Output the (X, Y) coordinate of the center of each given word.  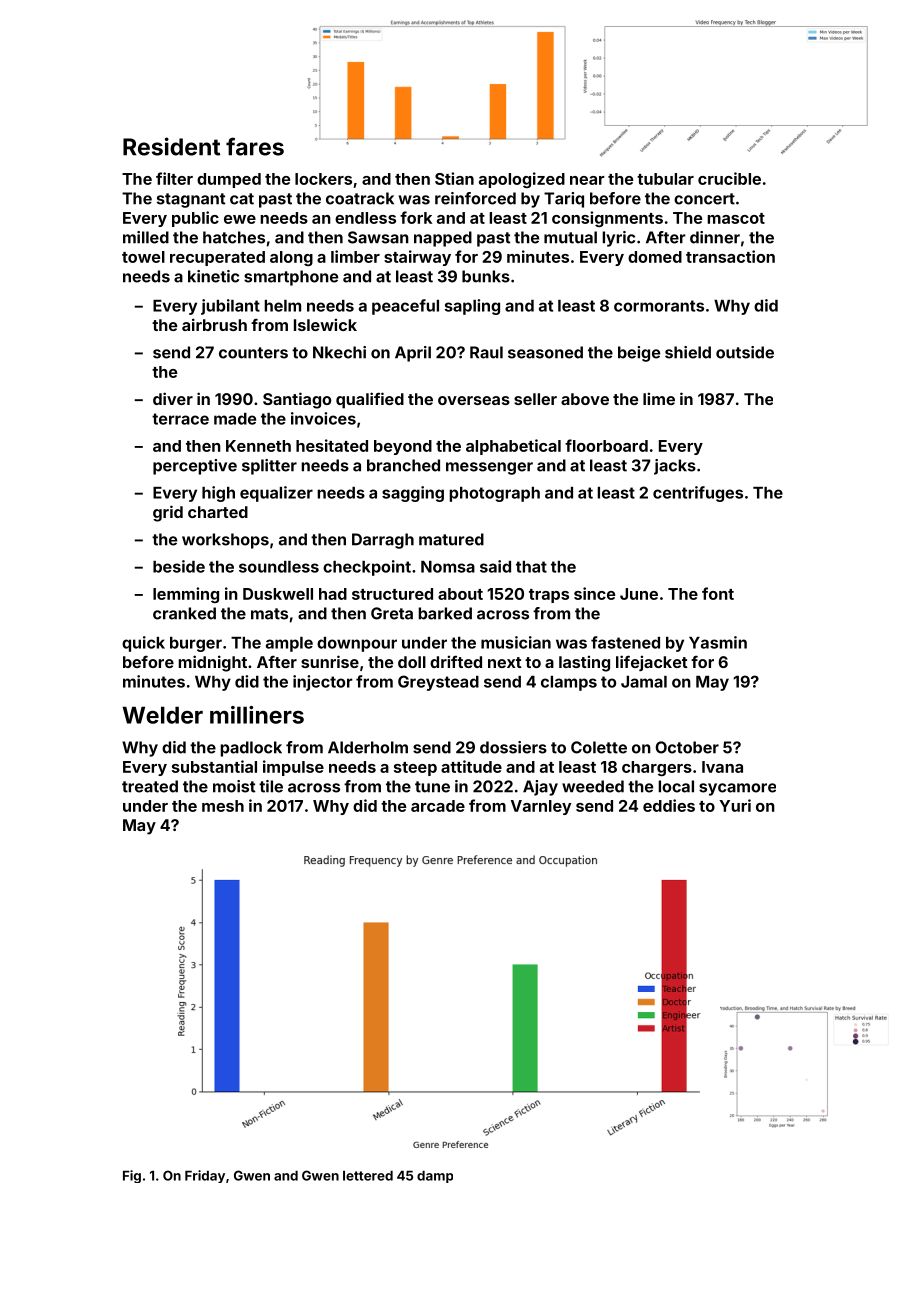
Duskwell (278, 594)
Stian (454, 178)
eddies (669, 805)
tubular (665, 179)
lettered (368, 1176)
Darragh (383, 541)
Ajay (540, 788)
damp (435, 1177)
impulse (293, 768)
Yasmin (718, 642)
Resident (171, 146)
